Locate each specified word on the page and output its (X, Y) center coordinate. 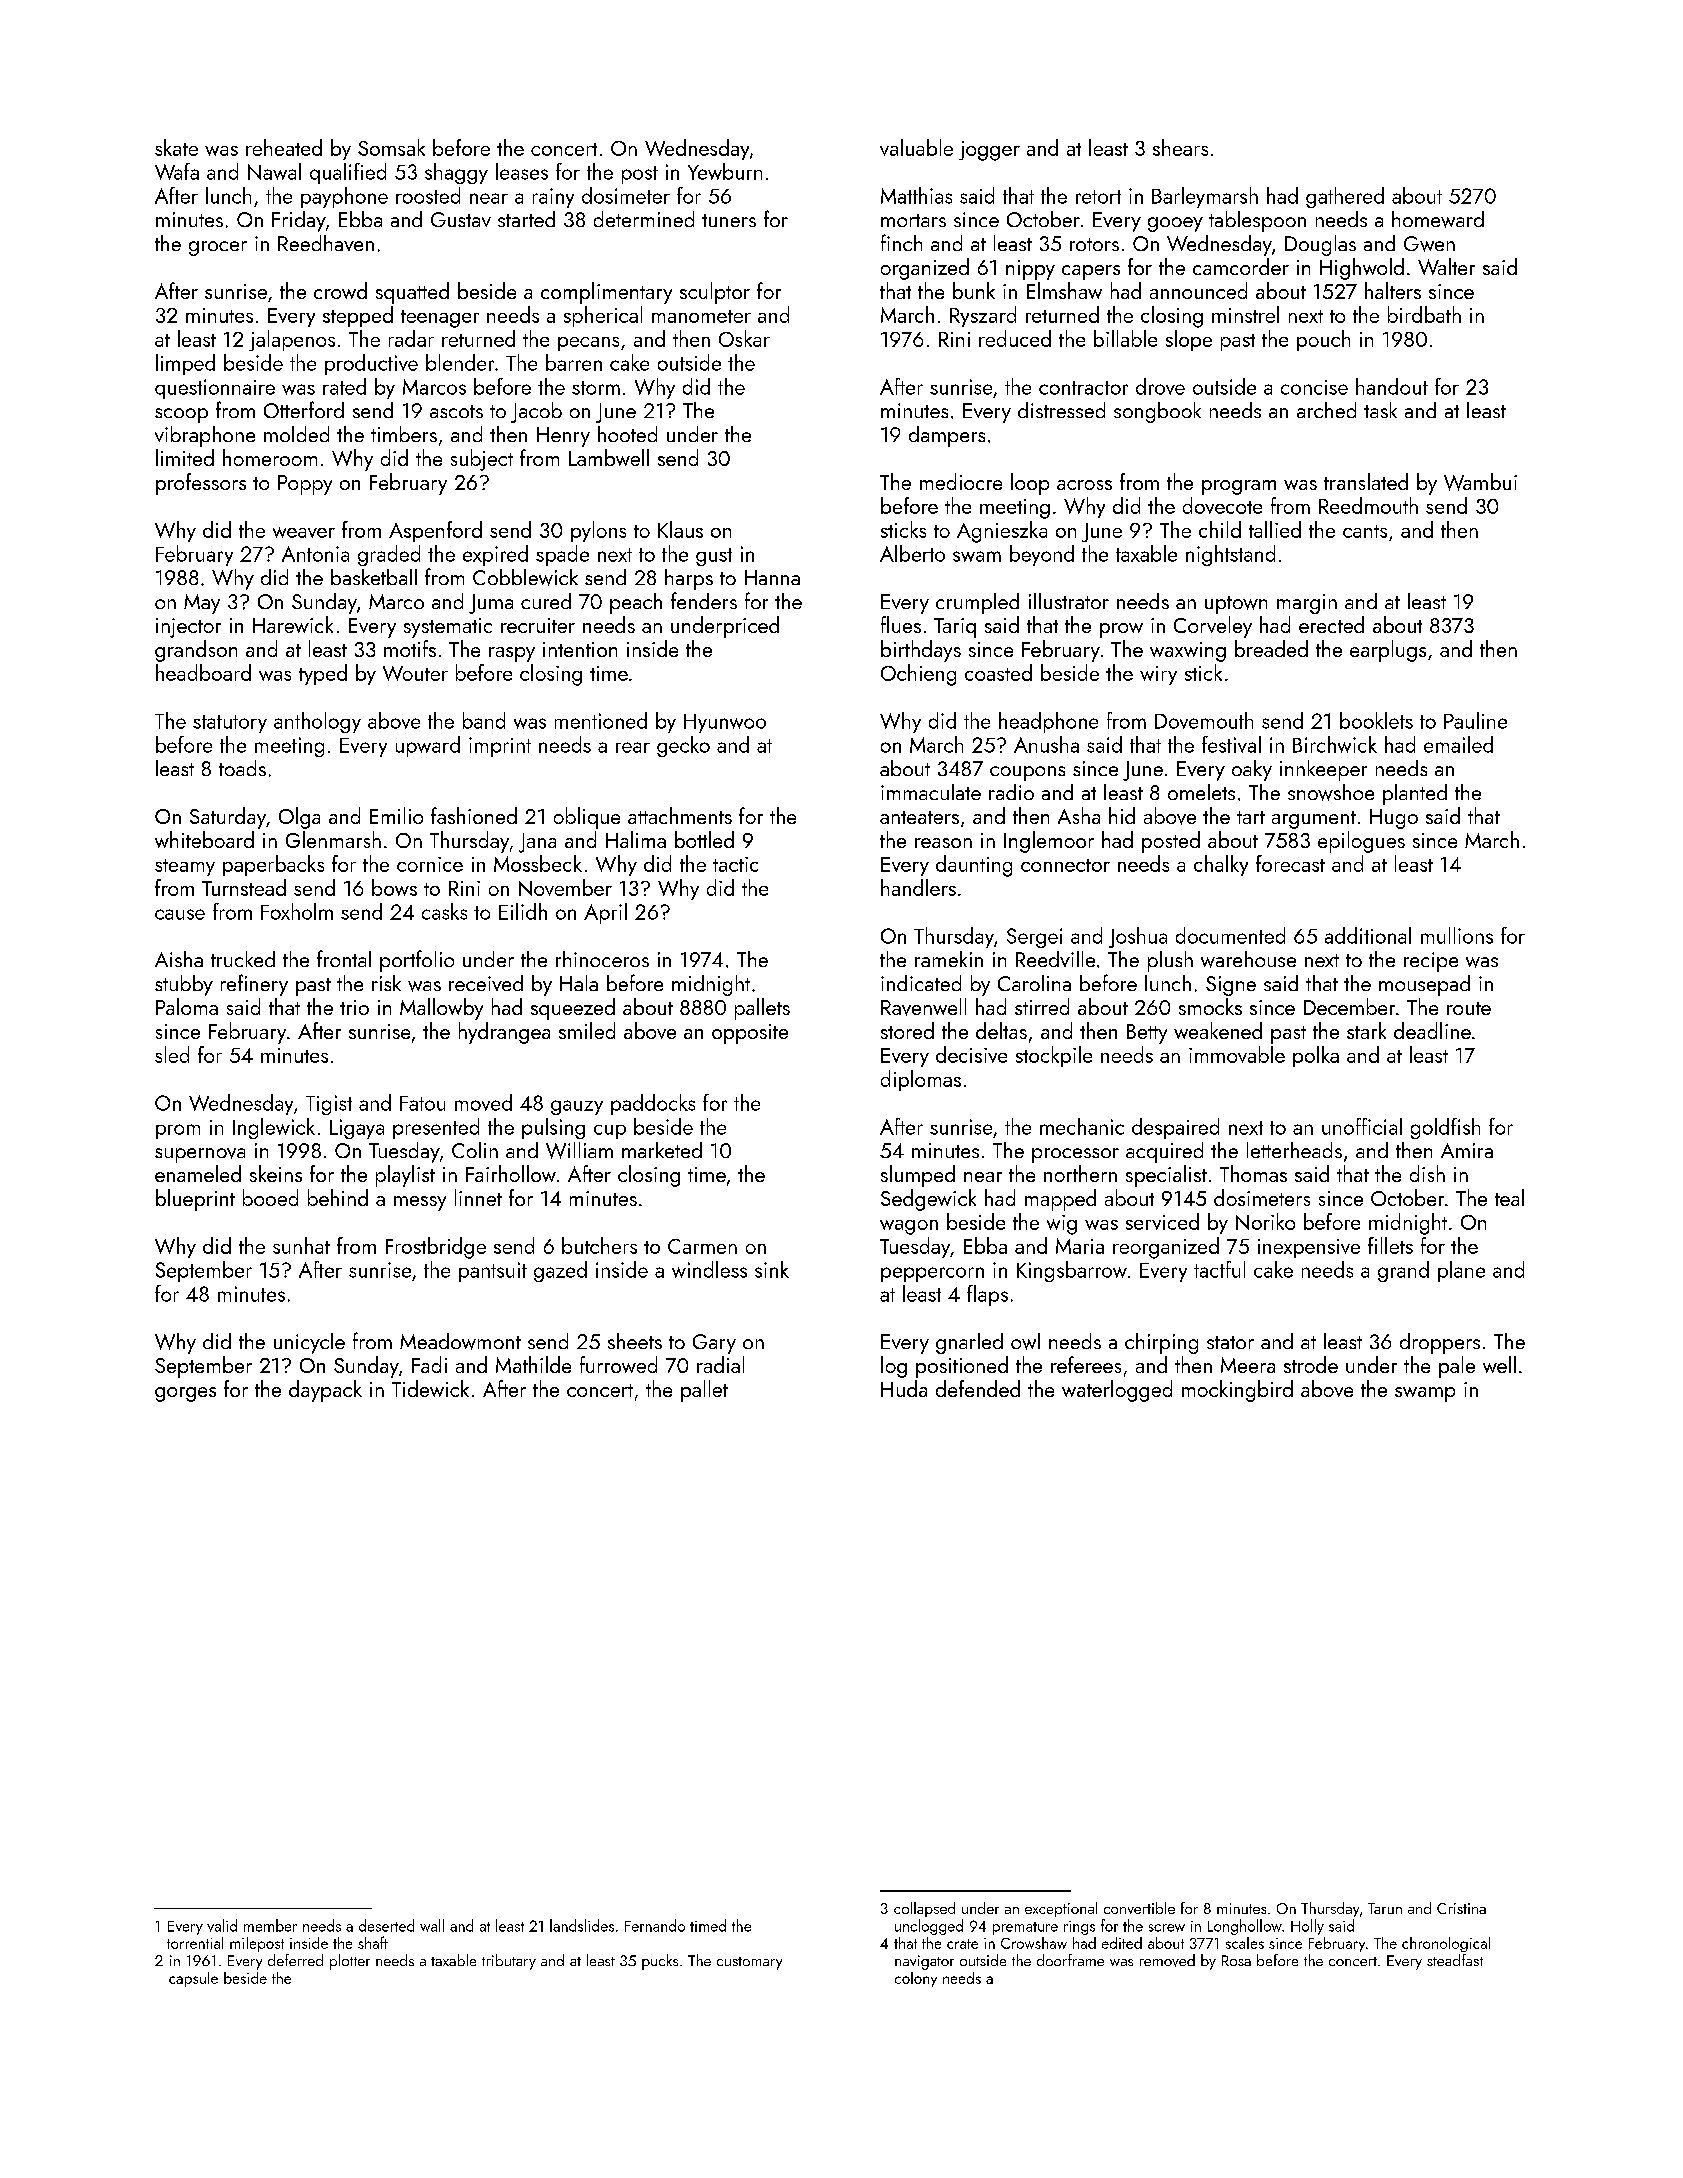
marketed (662, 1150)
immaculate (931, 792)
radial (720, 1364)
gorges (185, 1394)
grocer (218, 248)
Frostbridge (436, 1248)
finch (901, 242)
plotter (350, 1962)
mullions (1457, 935)
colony (916, 1979)
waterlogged (1117, 1391)
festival (1231, 744)
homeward (1438, 219)
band (484, 720)
